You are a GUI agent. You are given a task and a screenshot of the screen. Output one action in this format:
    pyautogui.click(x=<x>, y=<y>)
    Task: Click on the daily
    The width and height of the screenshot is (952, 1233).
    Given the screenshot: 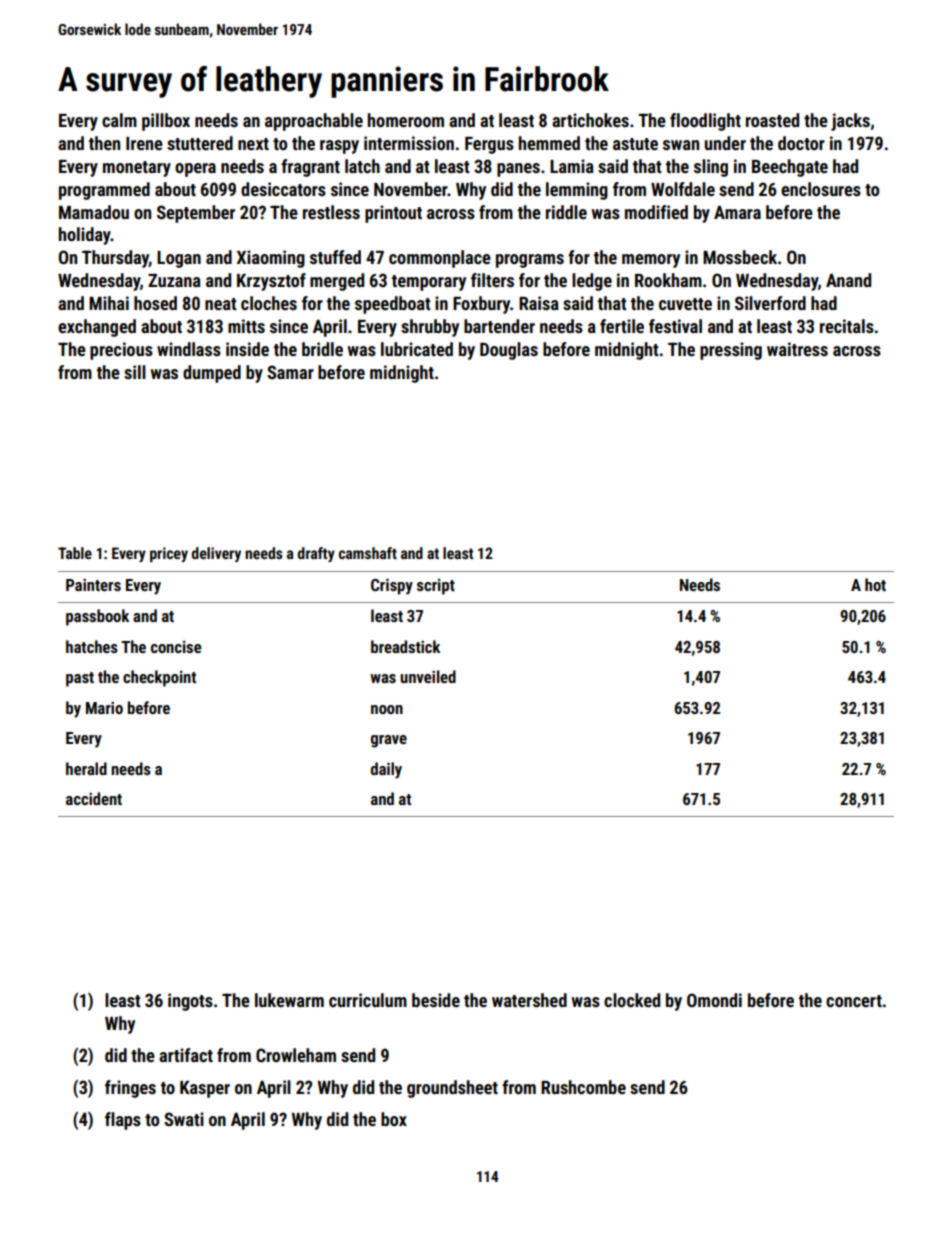 What is the action you would take?
    pyautogui.click(x=386, y=770)
